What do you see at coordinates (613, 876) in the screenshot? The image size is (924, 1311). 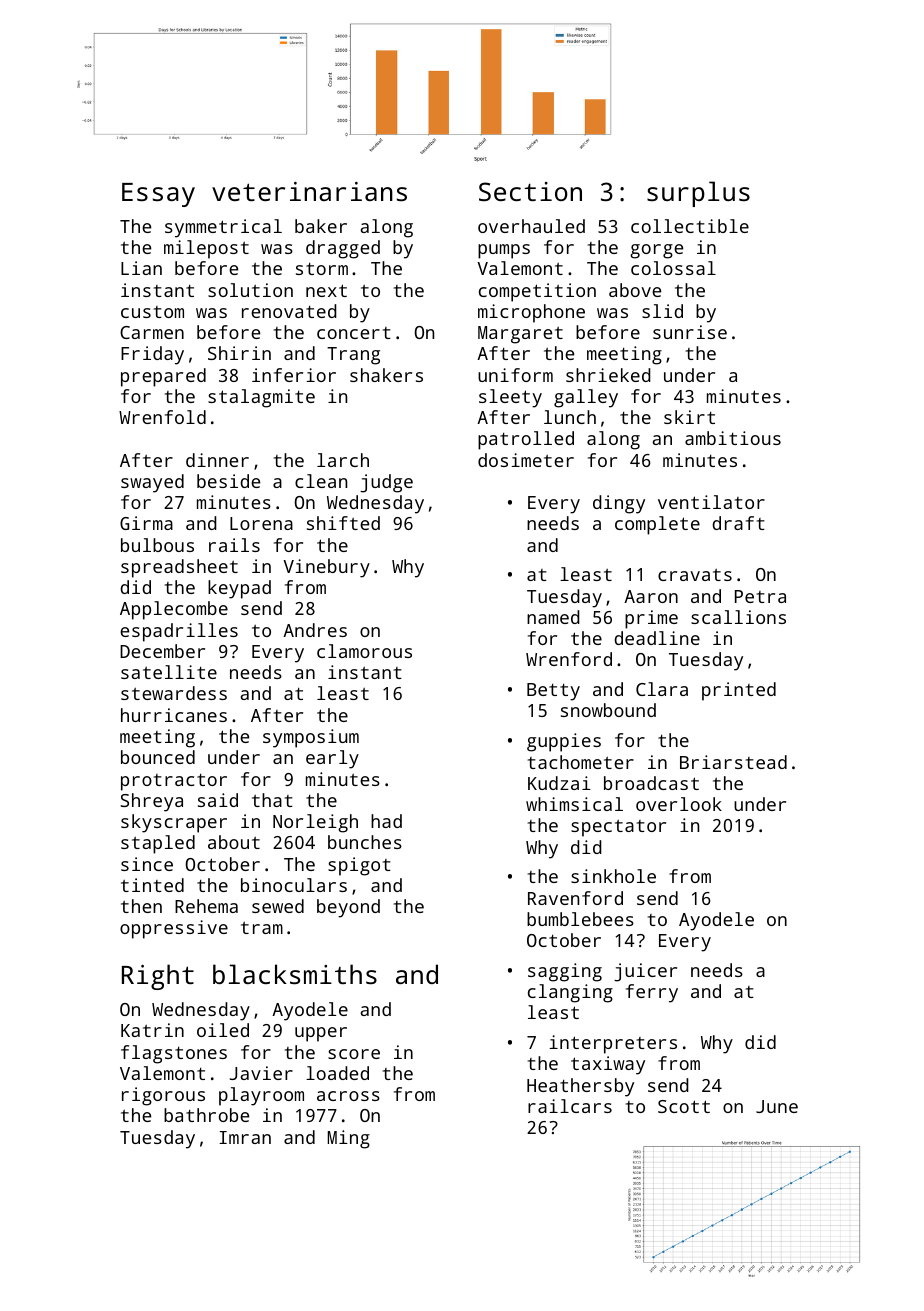 I see `sinkhole` at bounding box center [613, 876].
